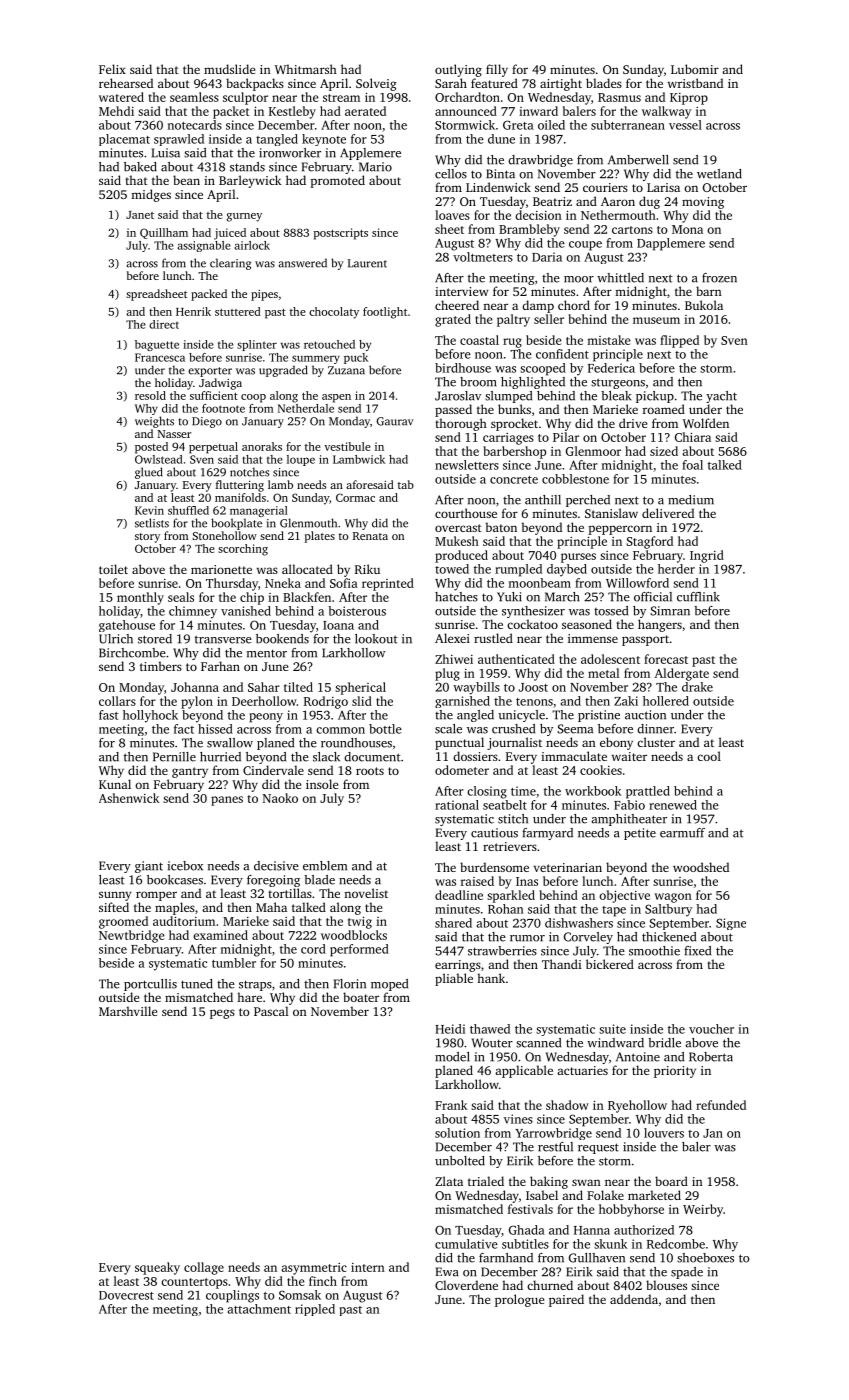  What do you see at coordinates (551, 125) in the screenshot?
I see `oiled` at bounding box center [551, 125].
